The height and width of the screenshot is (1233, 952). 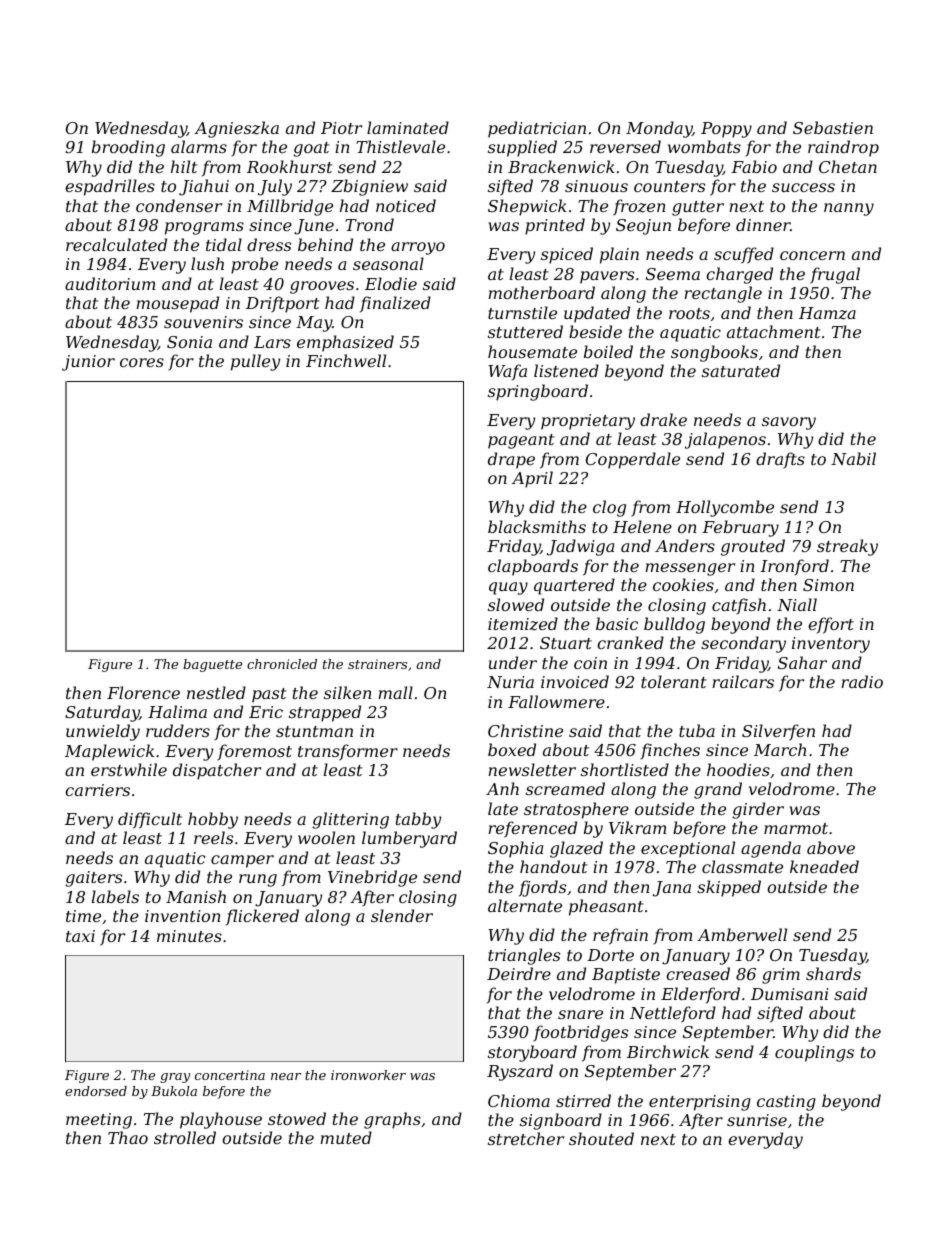 I want to click on difficult, so click(x=150, y=820).
